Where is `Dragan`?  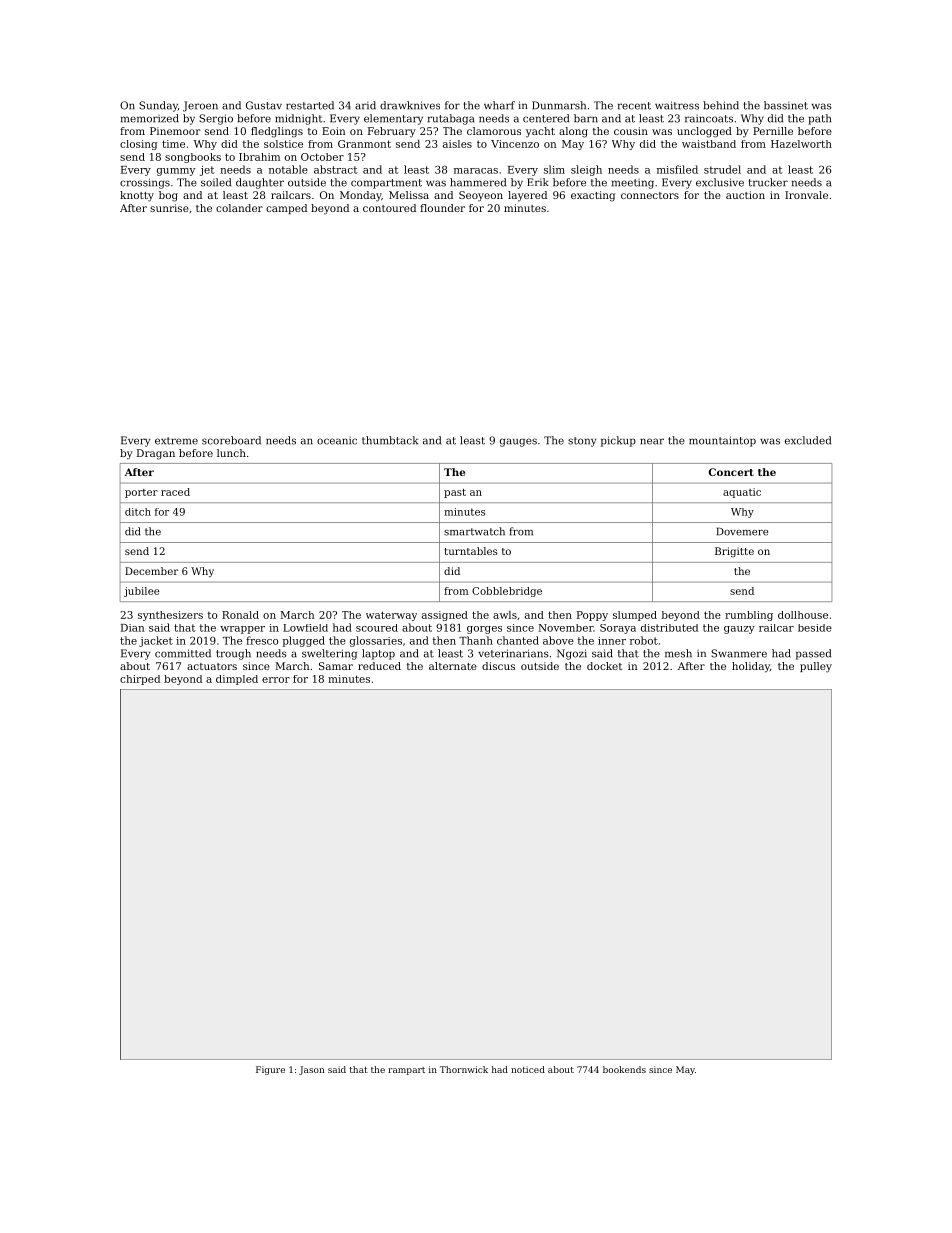 Dragan is located at coordinates (156, 454).
